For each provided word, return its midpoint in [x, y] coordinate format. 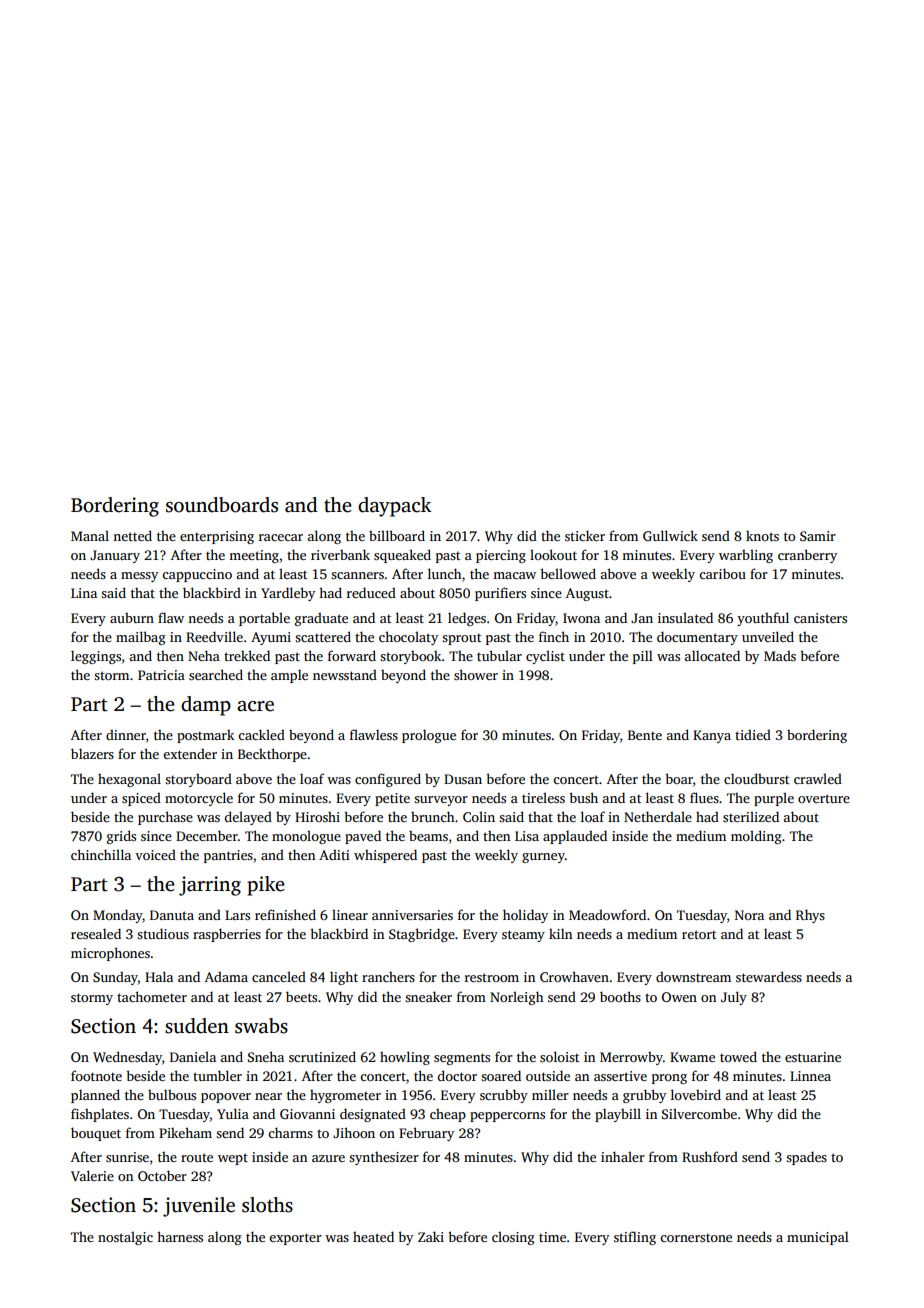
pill [643, 657]
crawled [818, 778]
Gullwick [670, 535]
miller [550, 1094]
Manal [90, 535]
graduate [321, 619]
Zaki [431, 1236]
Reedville [214, 636]
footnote [96, 1075]
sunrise [127, 1157]
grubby [644, 1096]
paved [363, 837]
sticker [585, 535]
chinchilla [101, 854]
